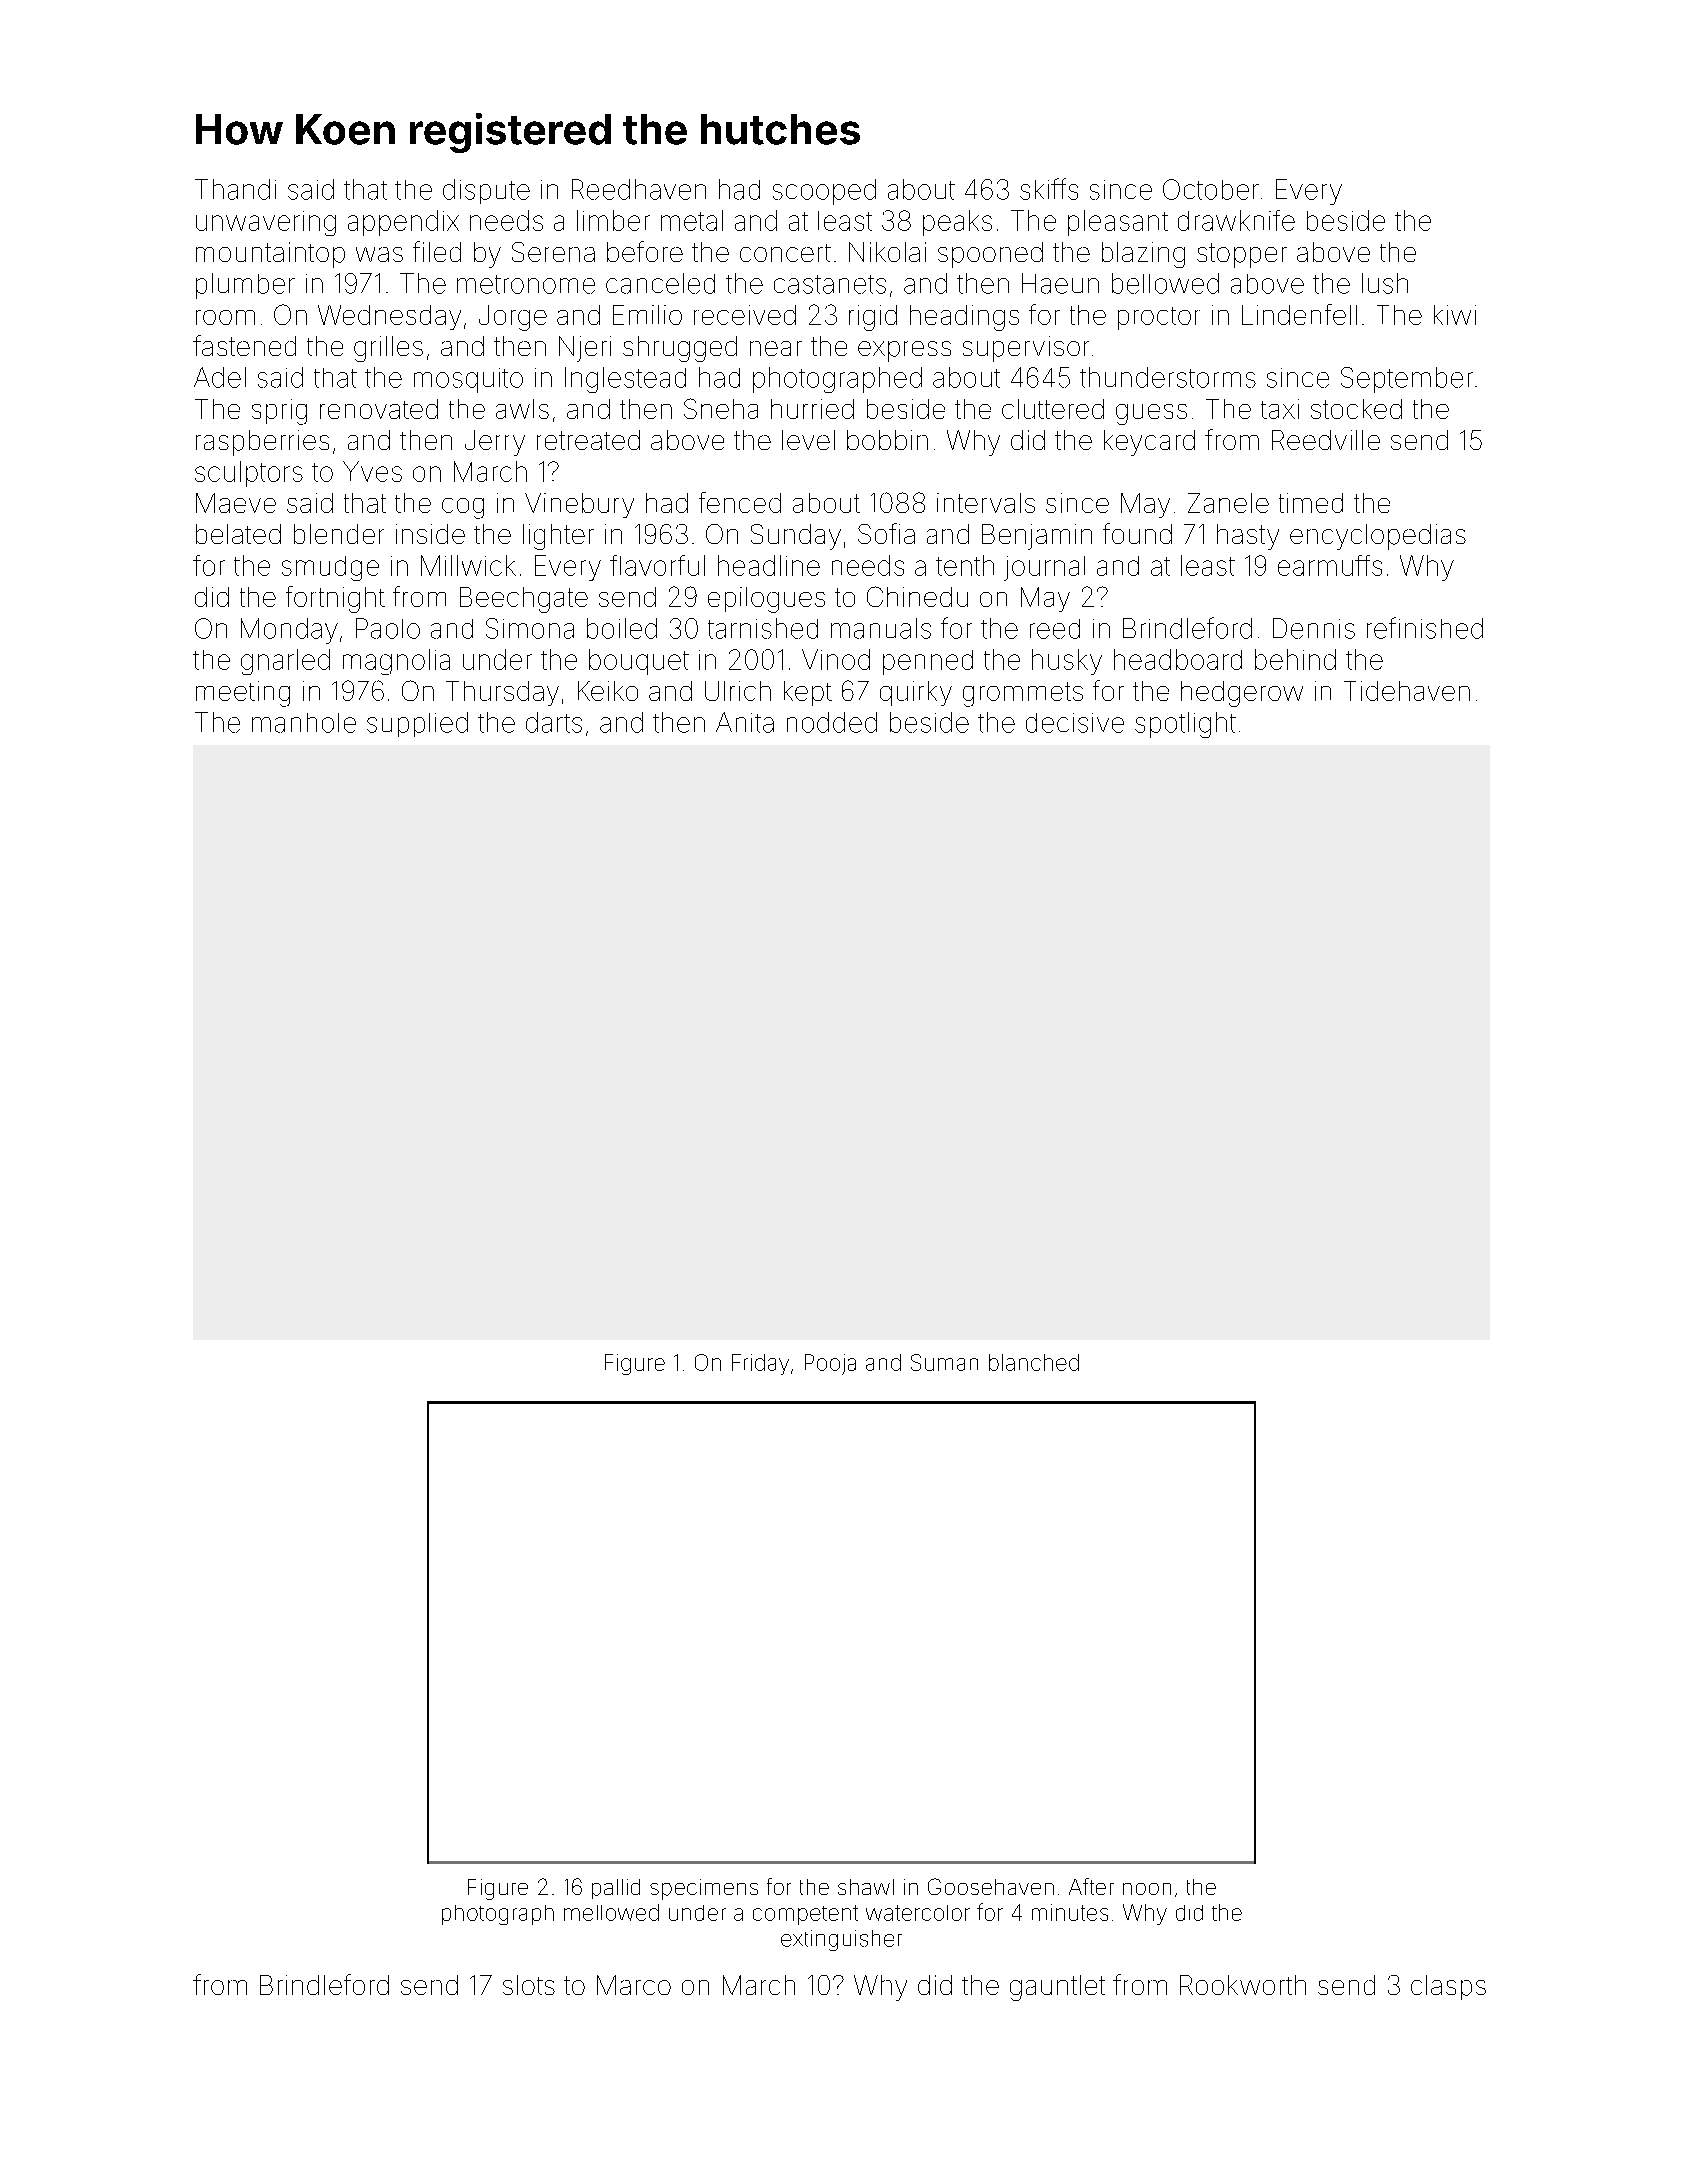  I want to click on noon, so click(1147, 1889).
